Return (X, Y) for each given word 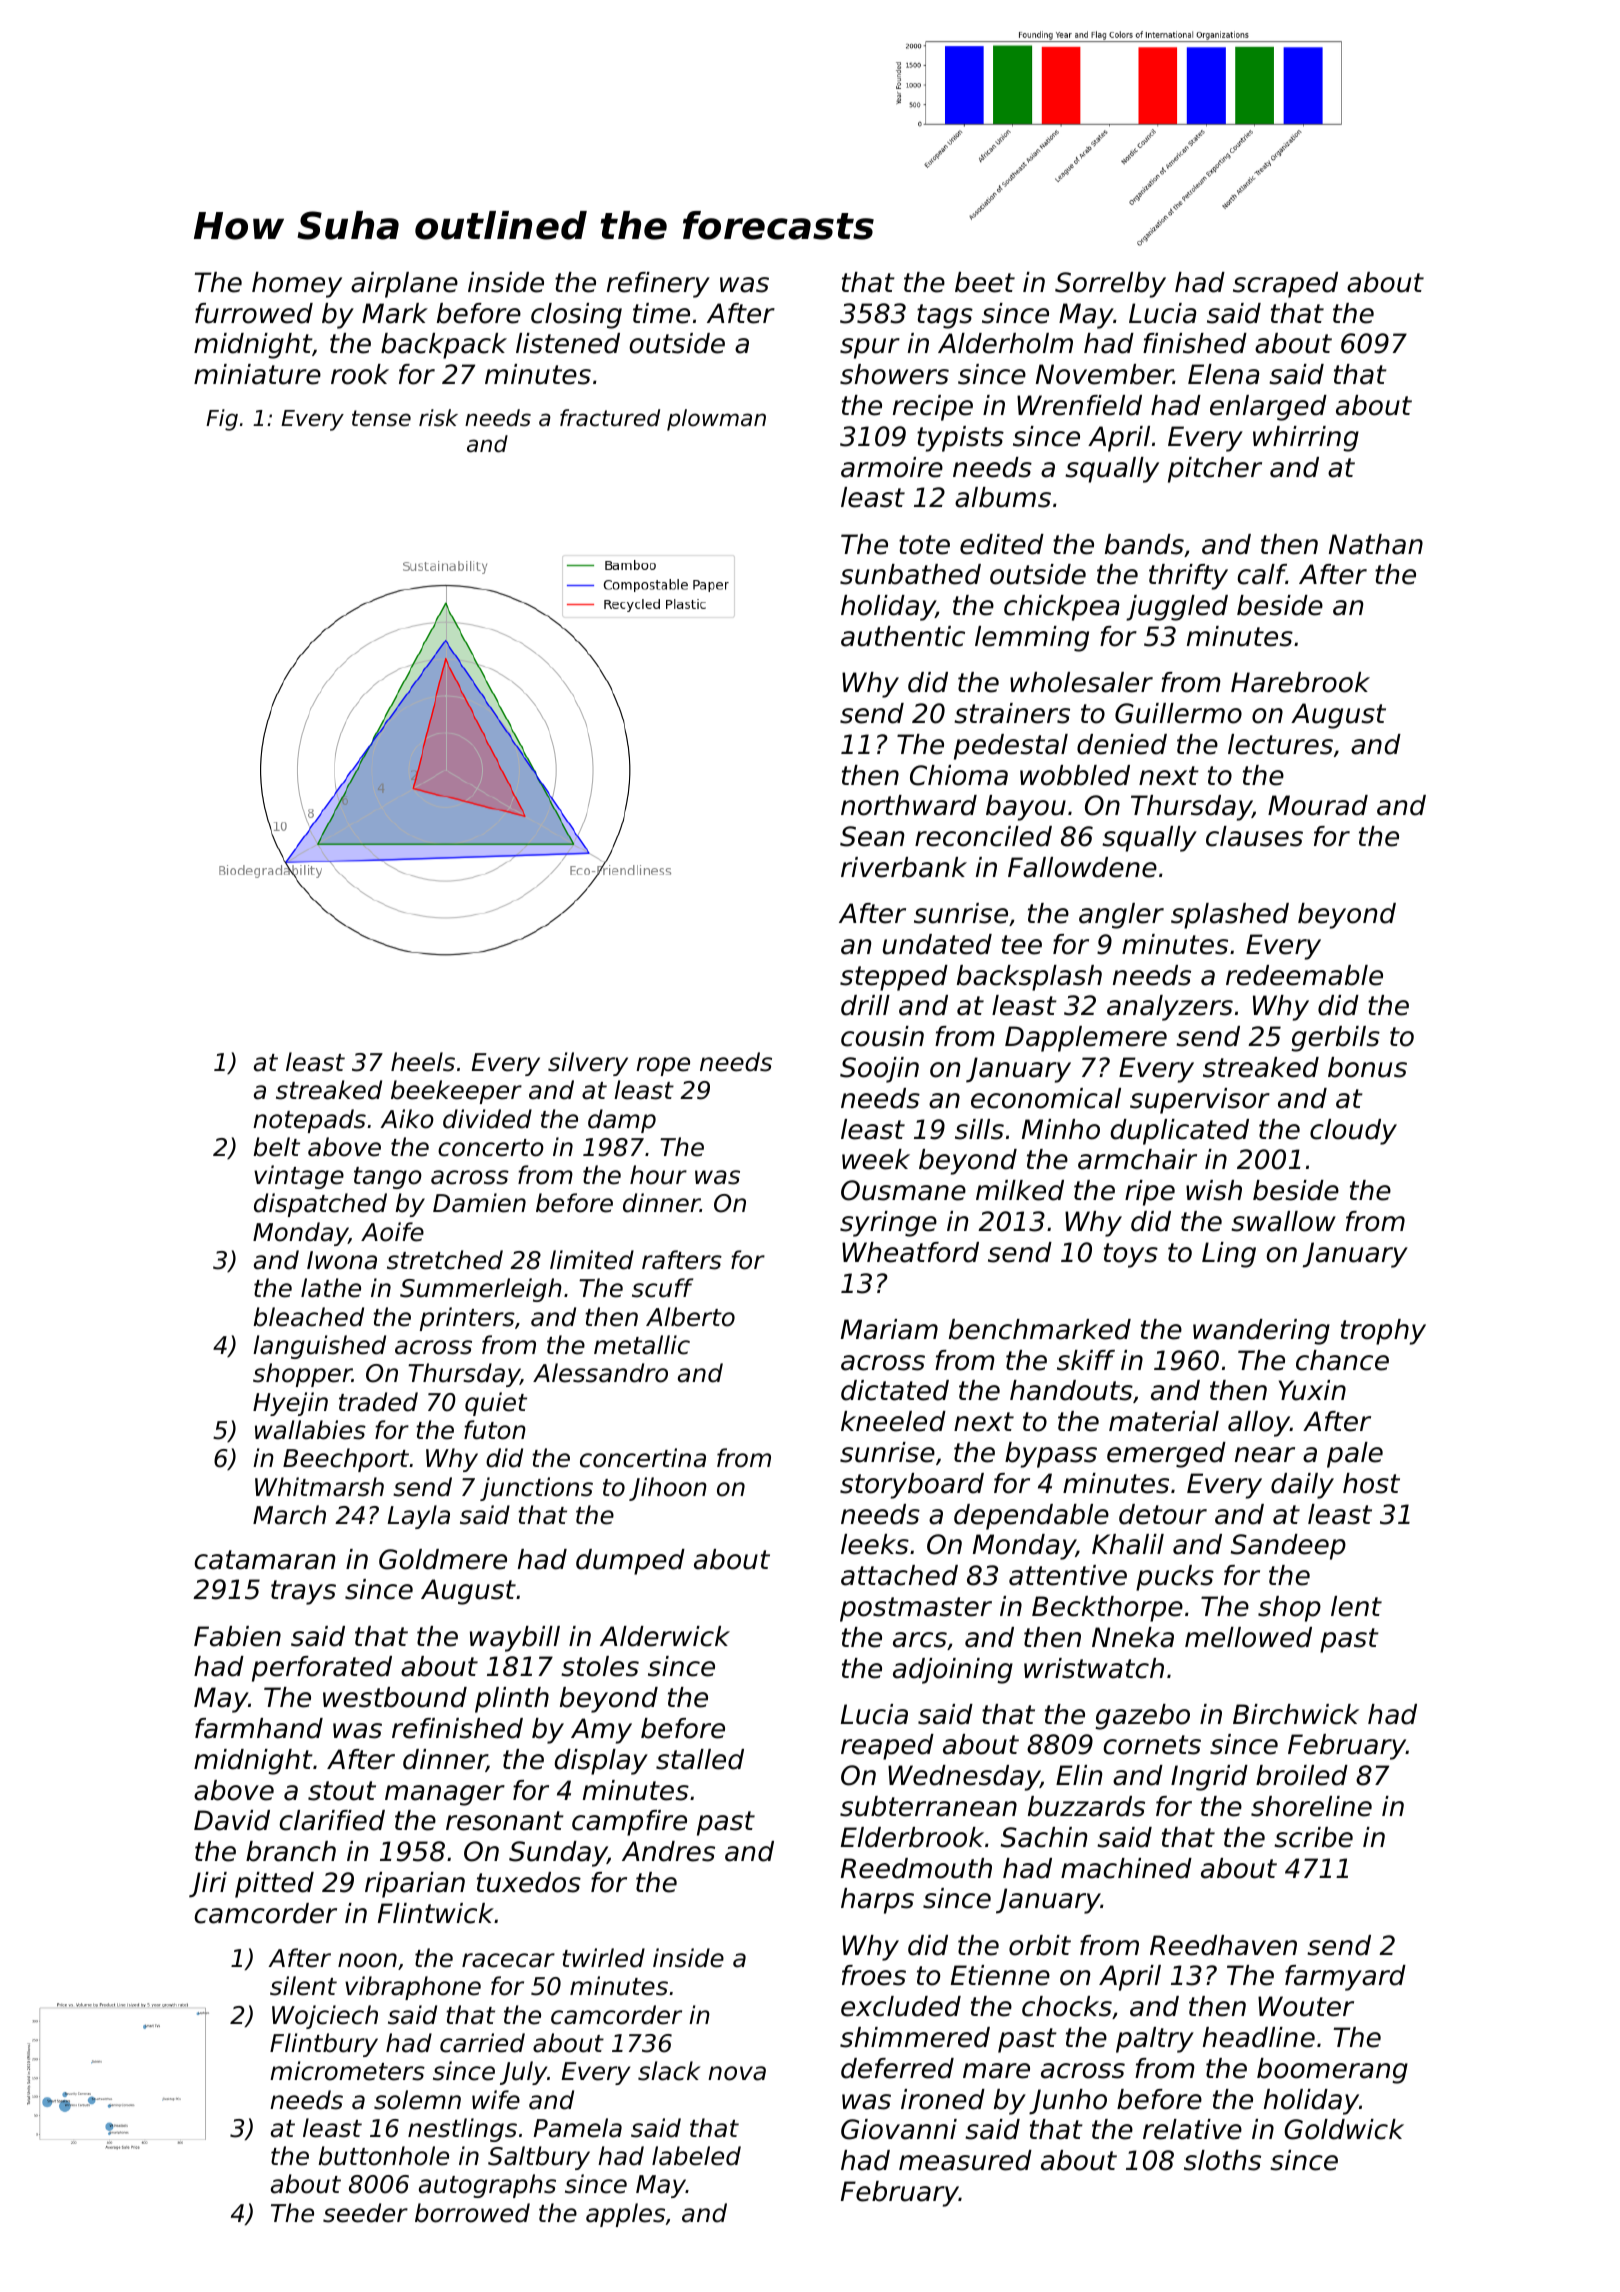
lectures (1280, 744)
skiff (1086, 1360)
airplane (404, 285)
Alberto (690, 1317)
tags (945, 316)
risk (438, 418)
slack (669, 2071)
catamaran (264, 1560)
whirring (1306, 439)
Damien (479, 1203)
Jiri (208, 1885)
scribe (1313, 1837)
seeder (365, 2213)
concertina (643, 1458)
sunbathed (910, 574)
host (1371, 1483)
